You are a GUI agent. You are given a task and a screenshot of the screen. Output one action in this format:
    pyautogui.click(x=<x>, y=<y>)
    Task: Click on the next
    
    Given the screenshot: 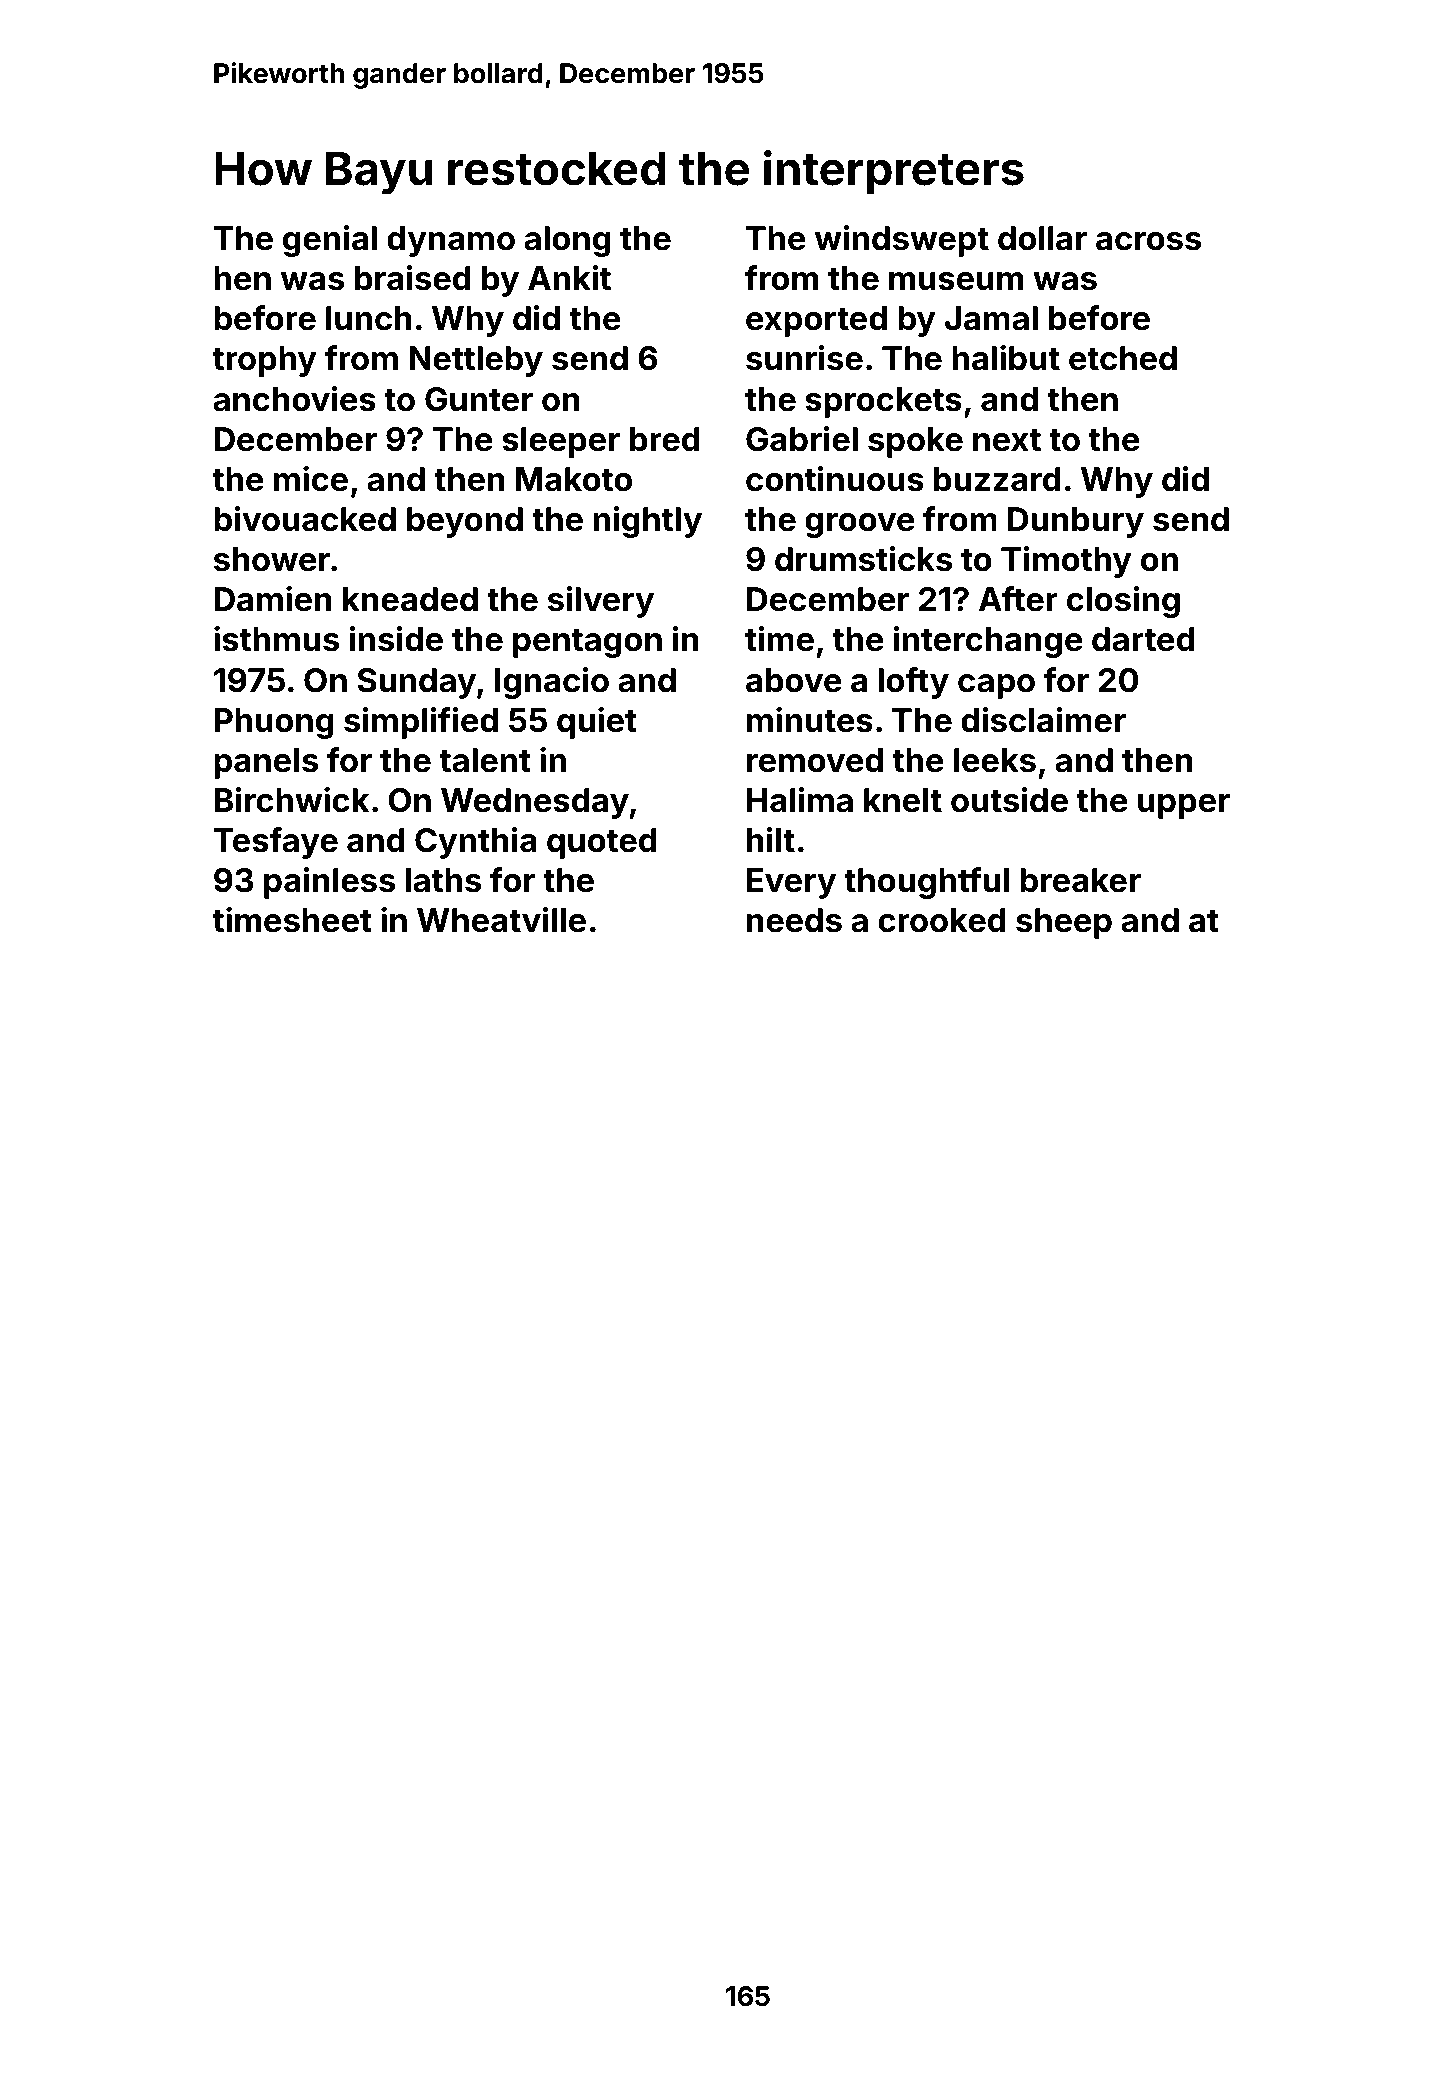 What is the action you would take?
    pyautogui.click(x=1007, y=440)
